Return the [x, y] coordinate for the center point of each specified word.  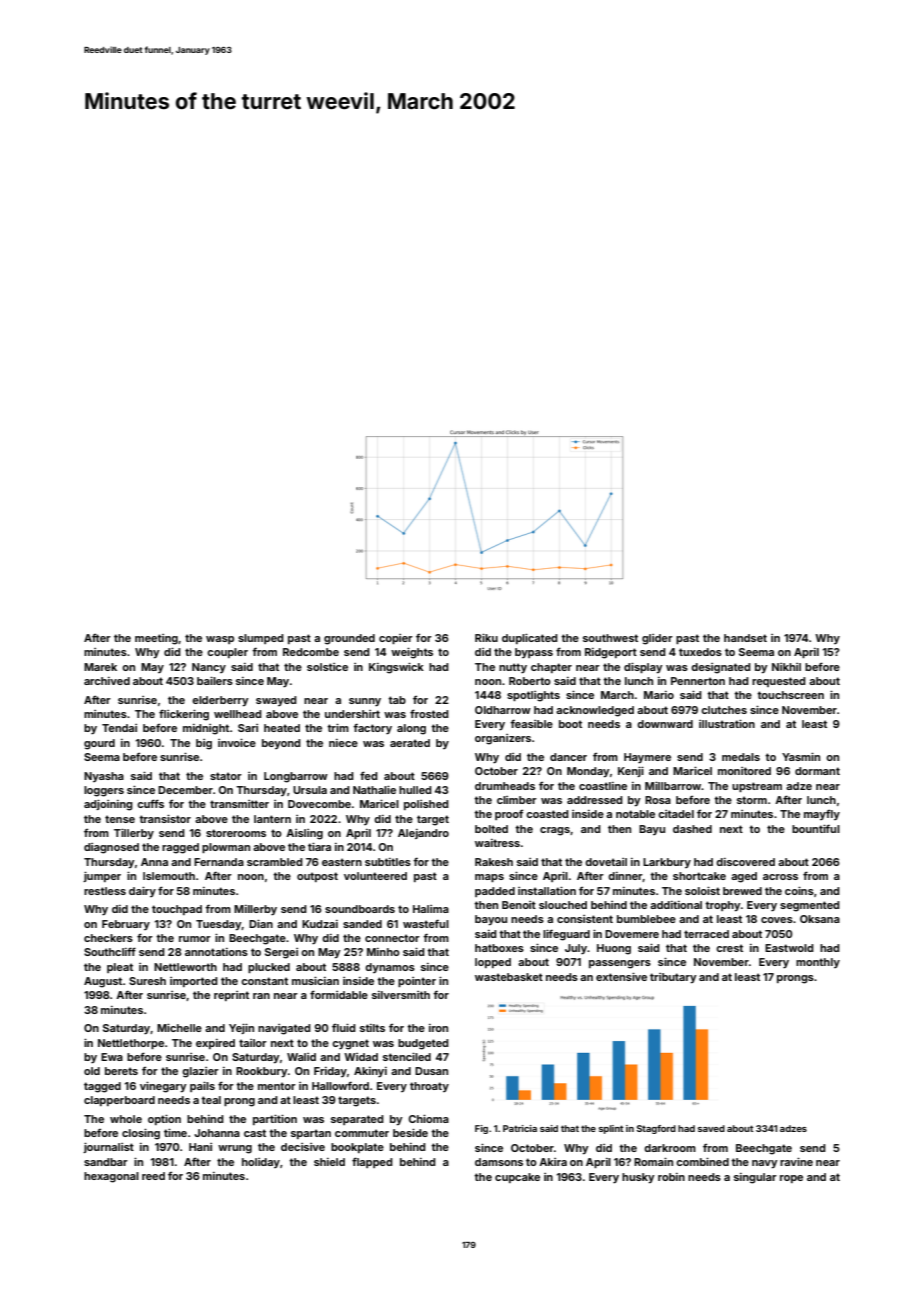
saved [711, 1128]
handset [745, 638]
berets [121, 1071]
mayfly [822, 815]
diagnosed [111, 848]
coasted [547, 814]
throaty [429, 1087]
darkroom [670, 1148]
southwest [610, 638]
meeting [156, 639]
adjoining [108, 805]
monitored [744, 771]
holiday [261, 1163]
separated [357, 1120]
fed [369, 775]
